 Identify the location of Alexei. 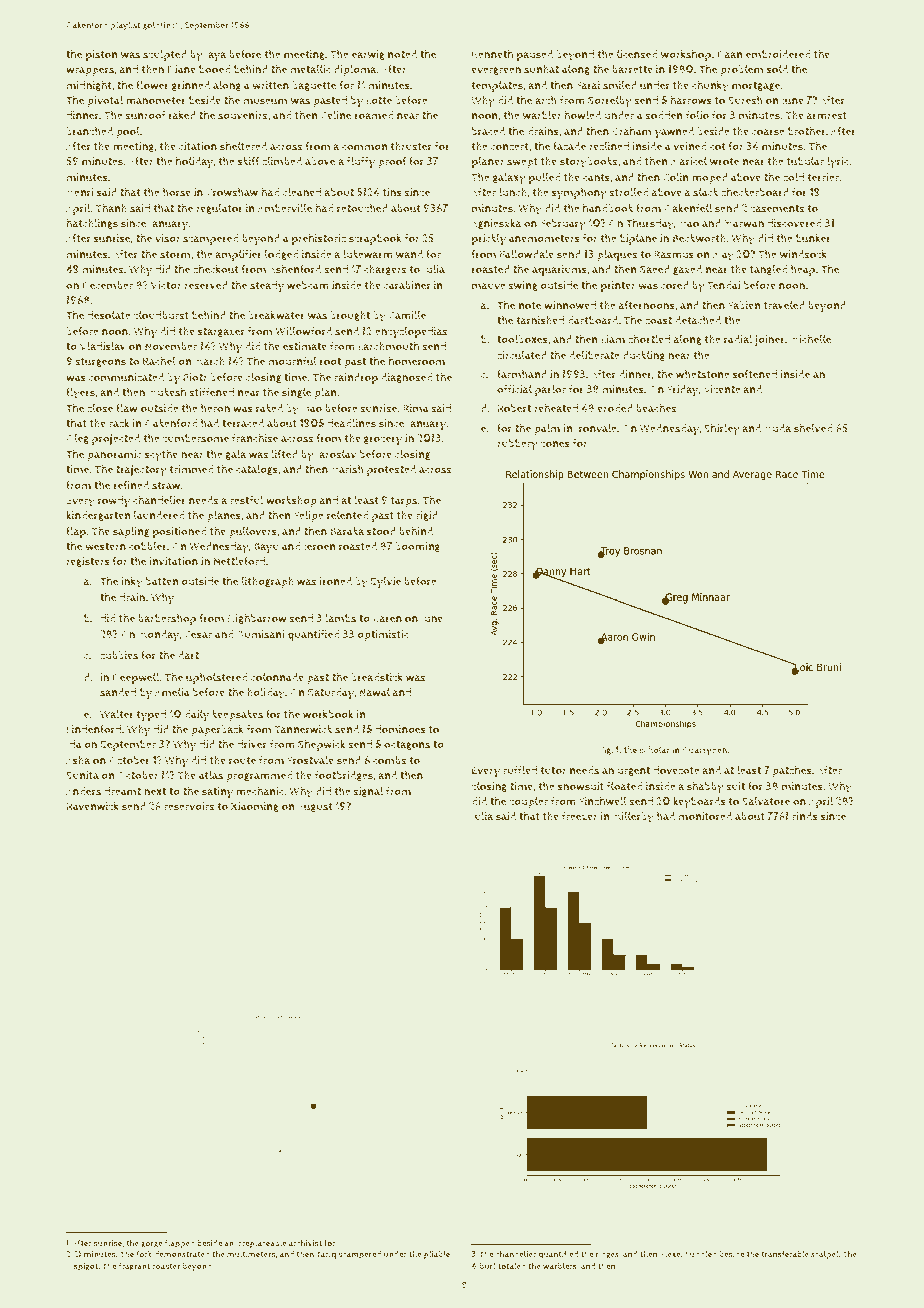
(671, 1254).
